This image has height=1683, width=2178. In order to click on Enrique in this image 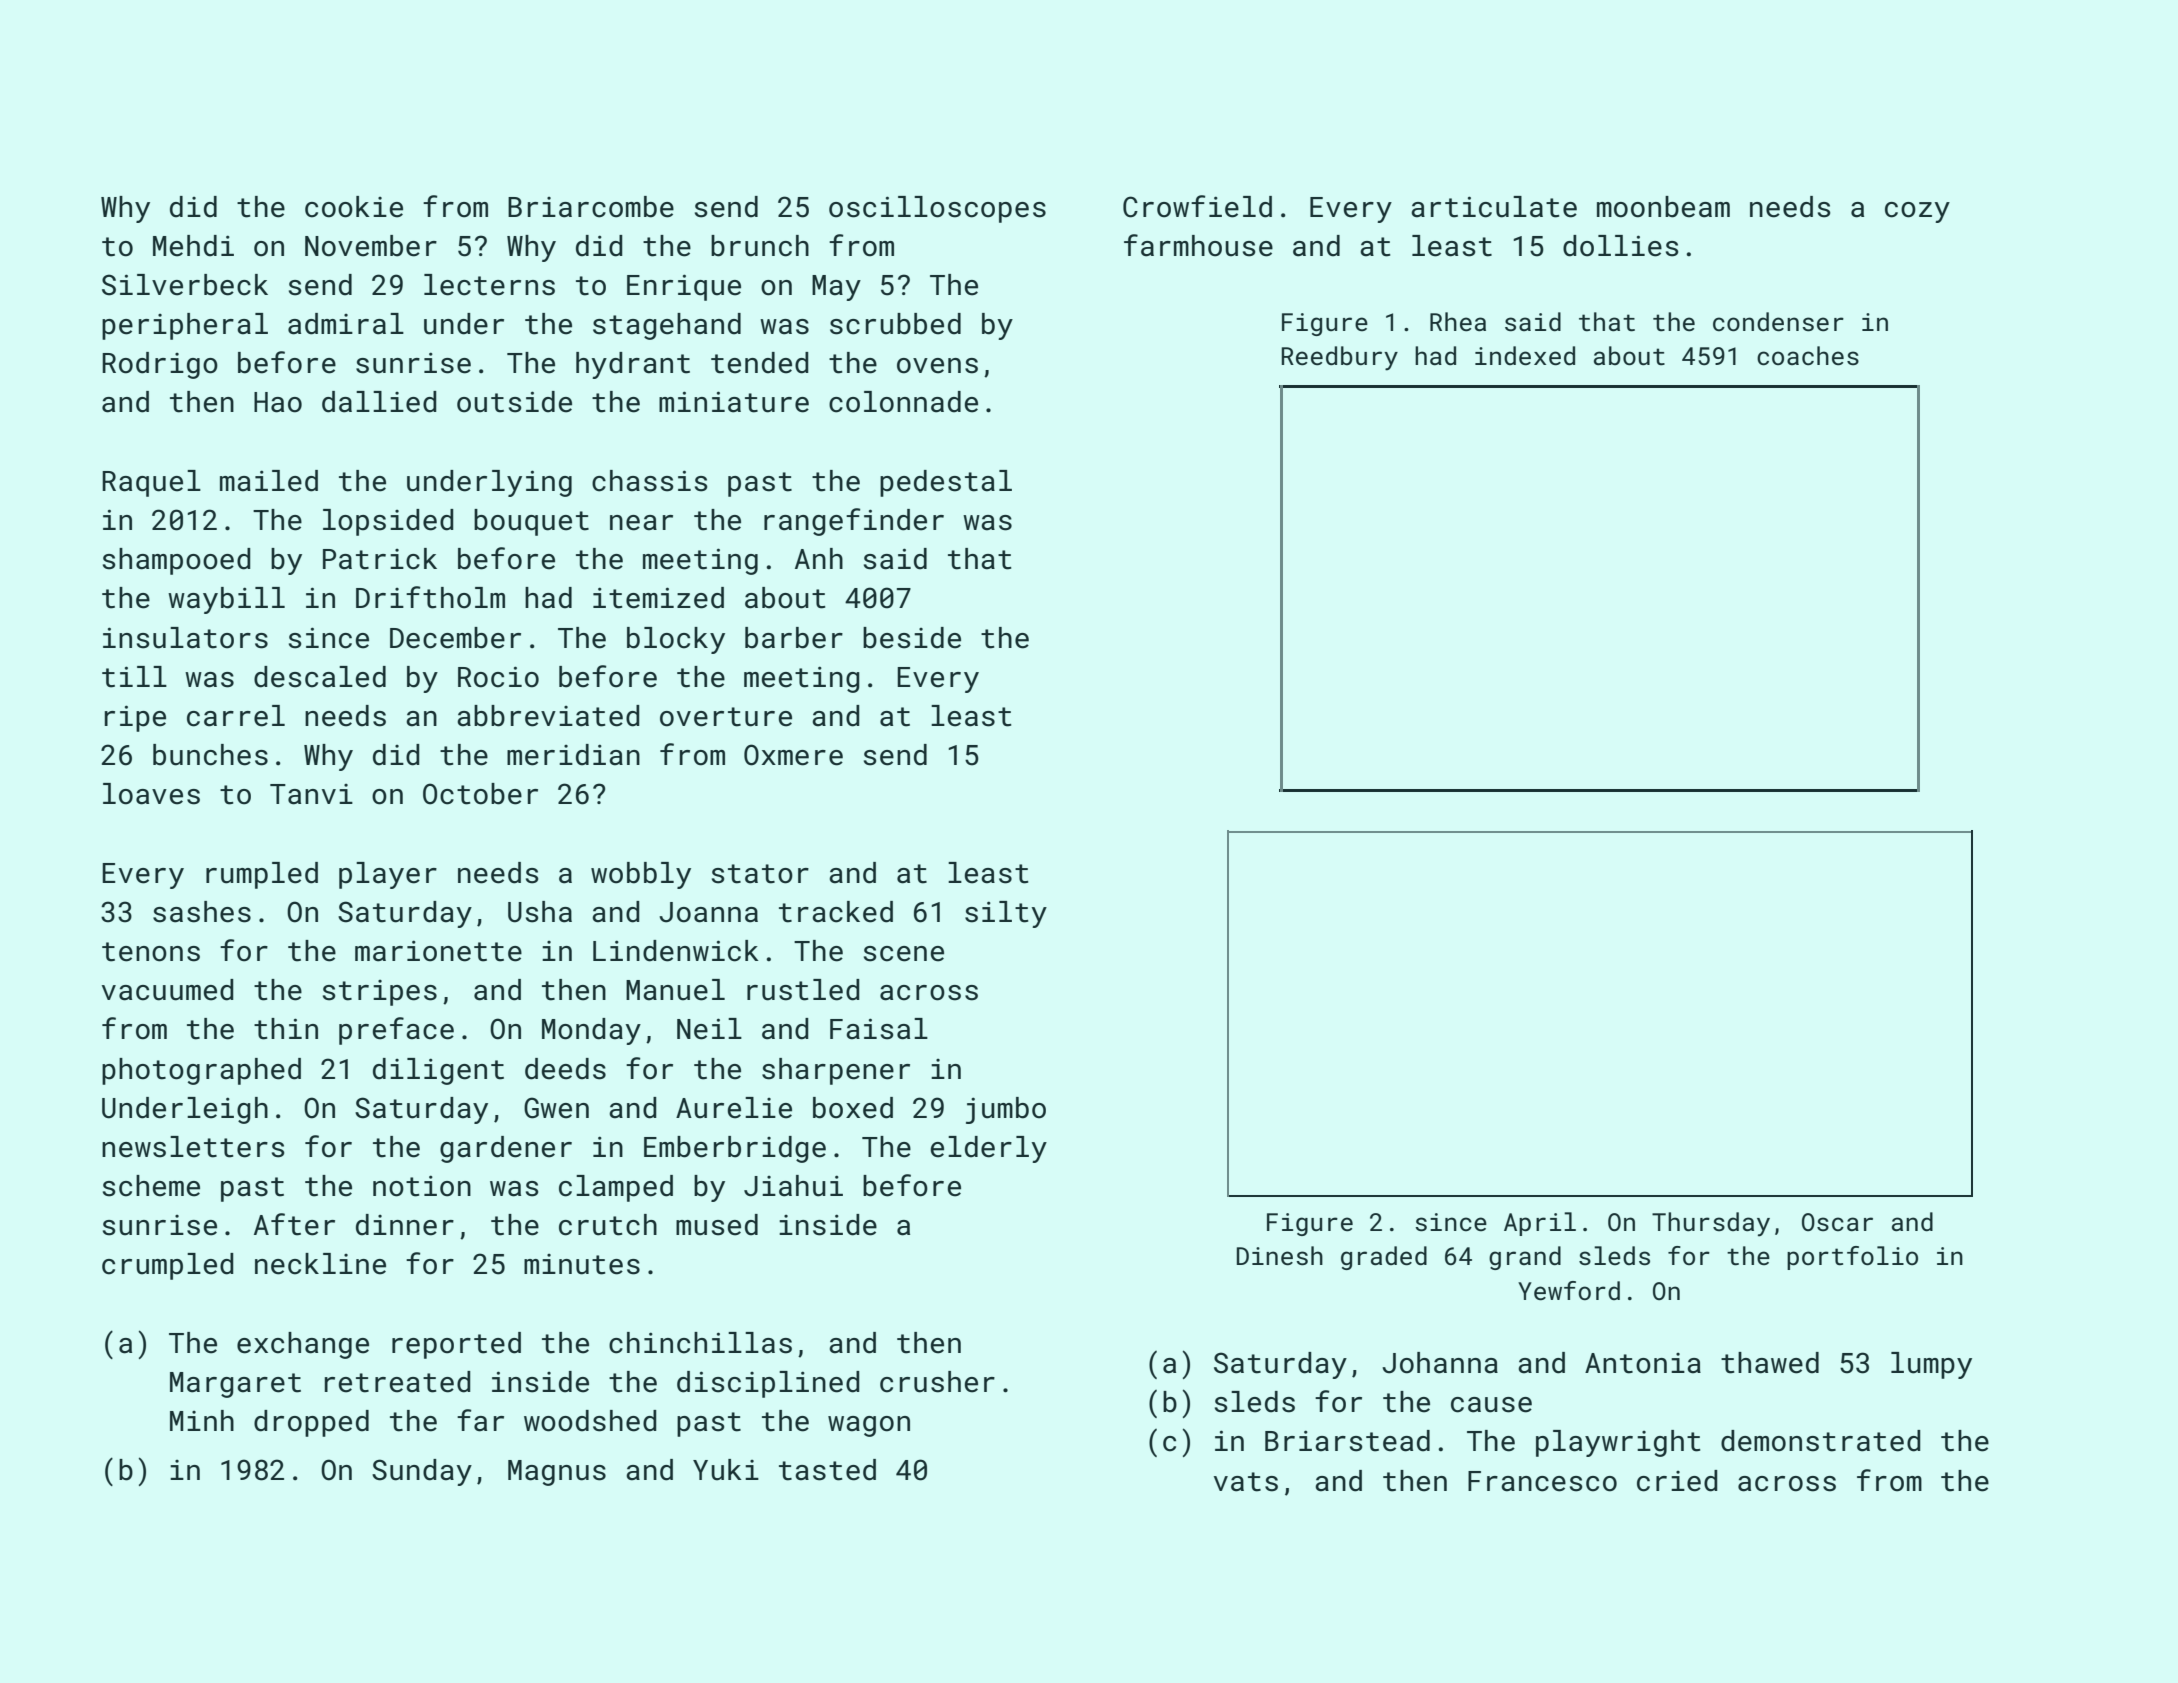, I will do `click(684, 287)`.
